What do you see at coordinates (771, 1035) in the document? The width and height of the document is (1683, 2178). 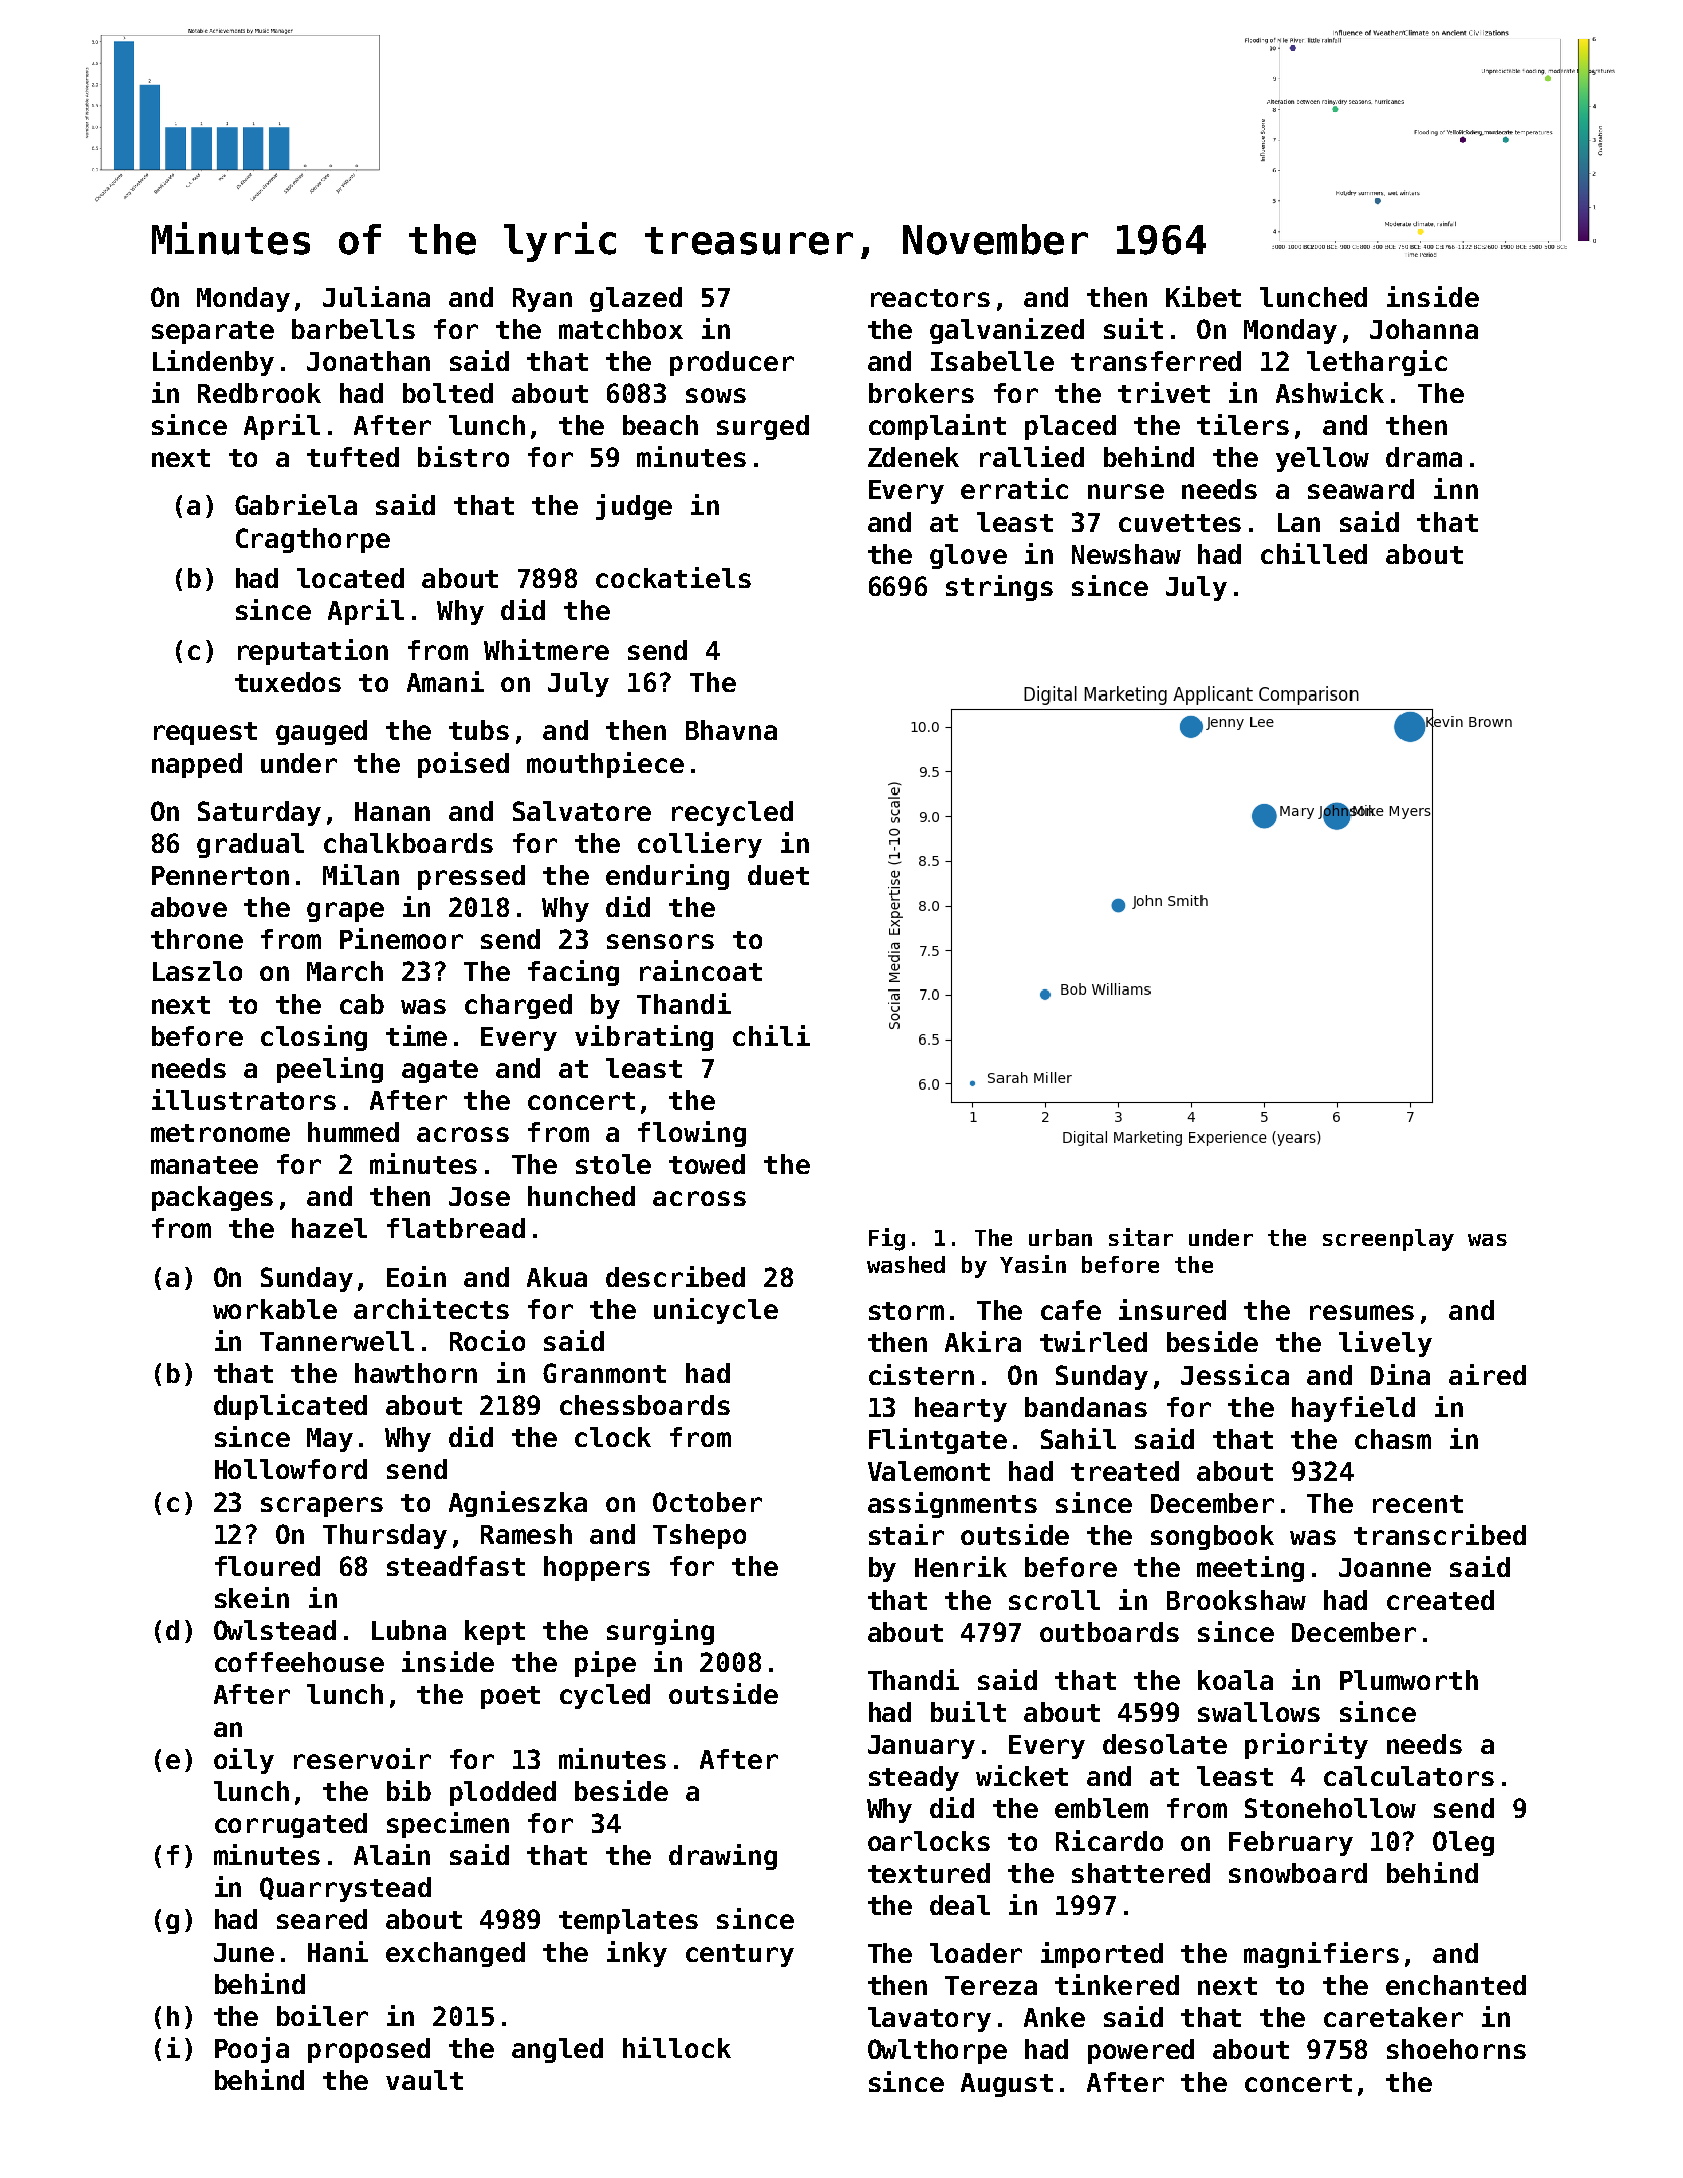 I see `chili` at bounding box center [771, 1035].
